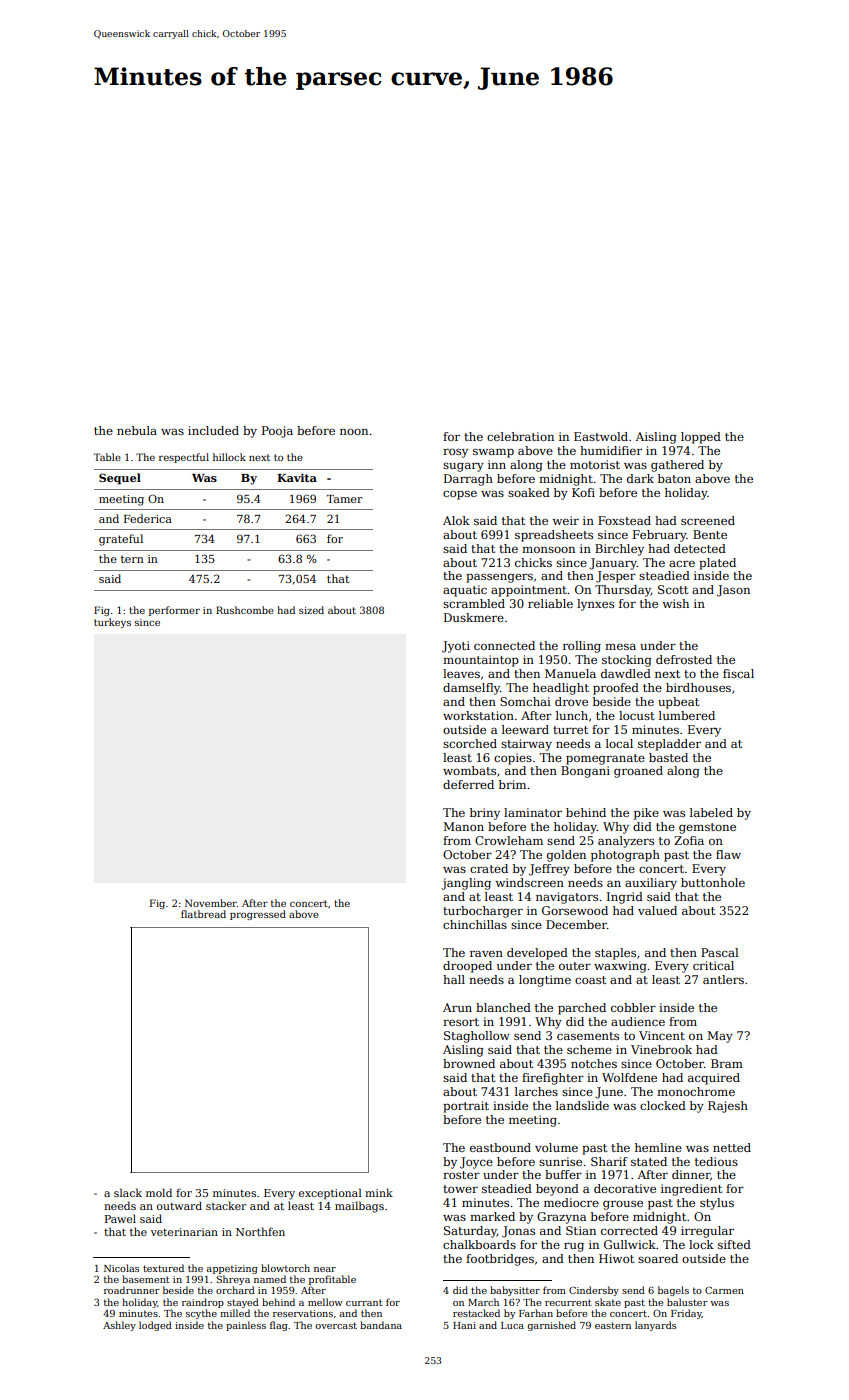 The width and height of the image is (849, 1400). I want to click on Somchai, so click(525, 701).
